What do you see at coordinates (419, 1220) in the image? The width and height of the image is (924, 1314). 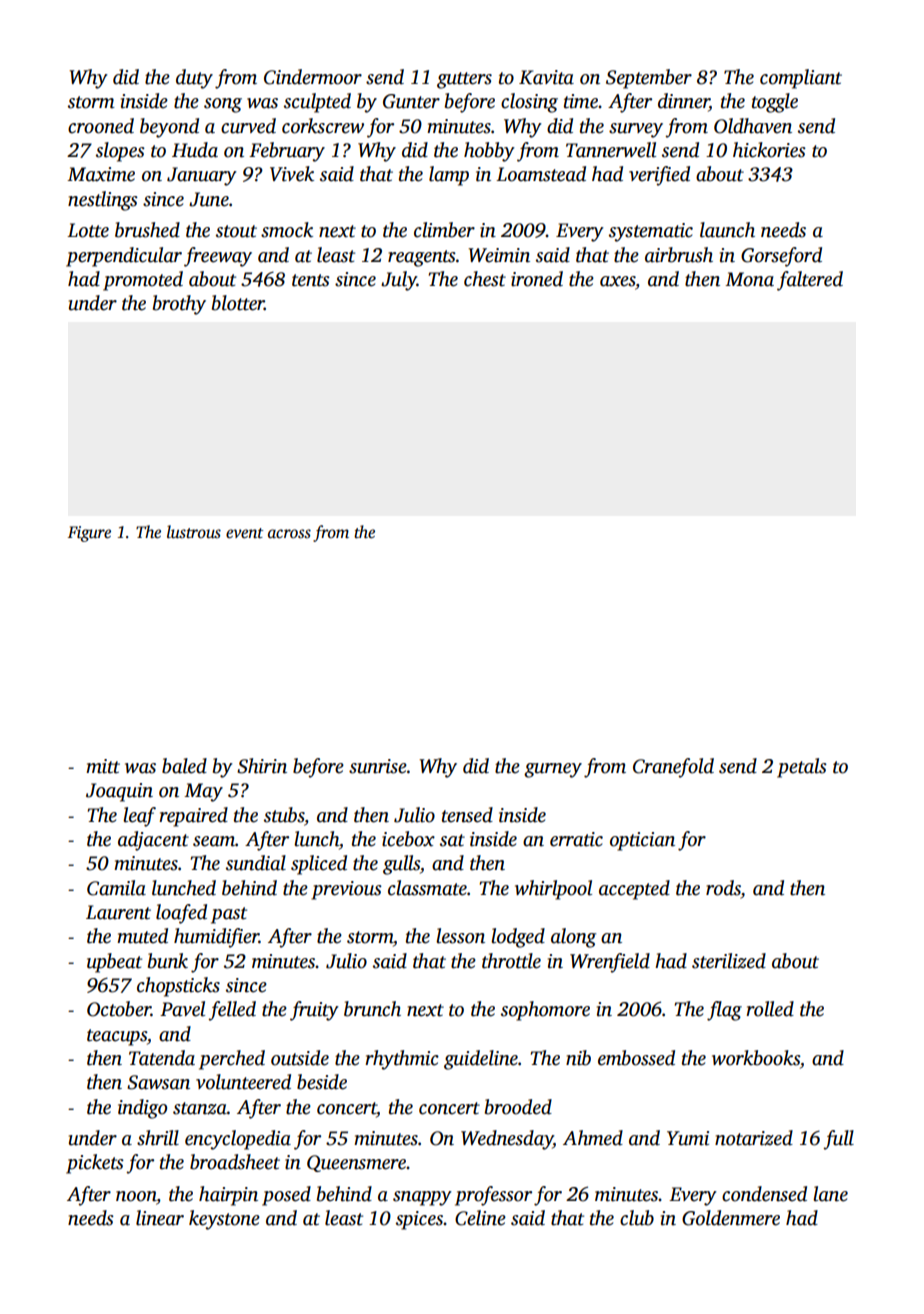 I see `spices` at bounding box center [419, 1220].
